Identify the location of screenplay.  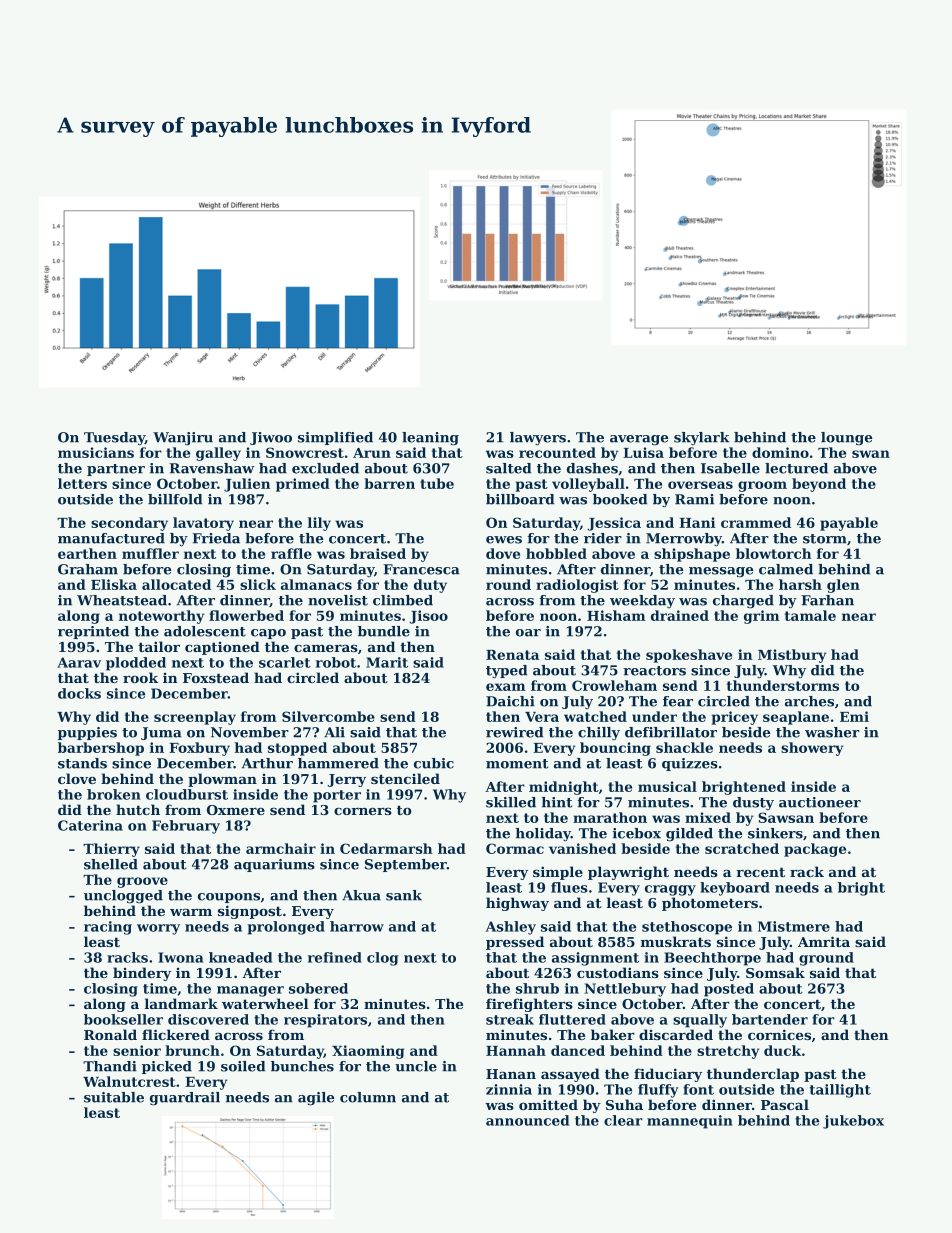
(195, 718).
